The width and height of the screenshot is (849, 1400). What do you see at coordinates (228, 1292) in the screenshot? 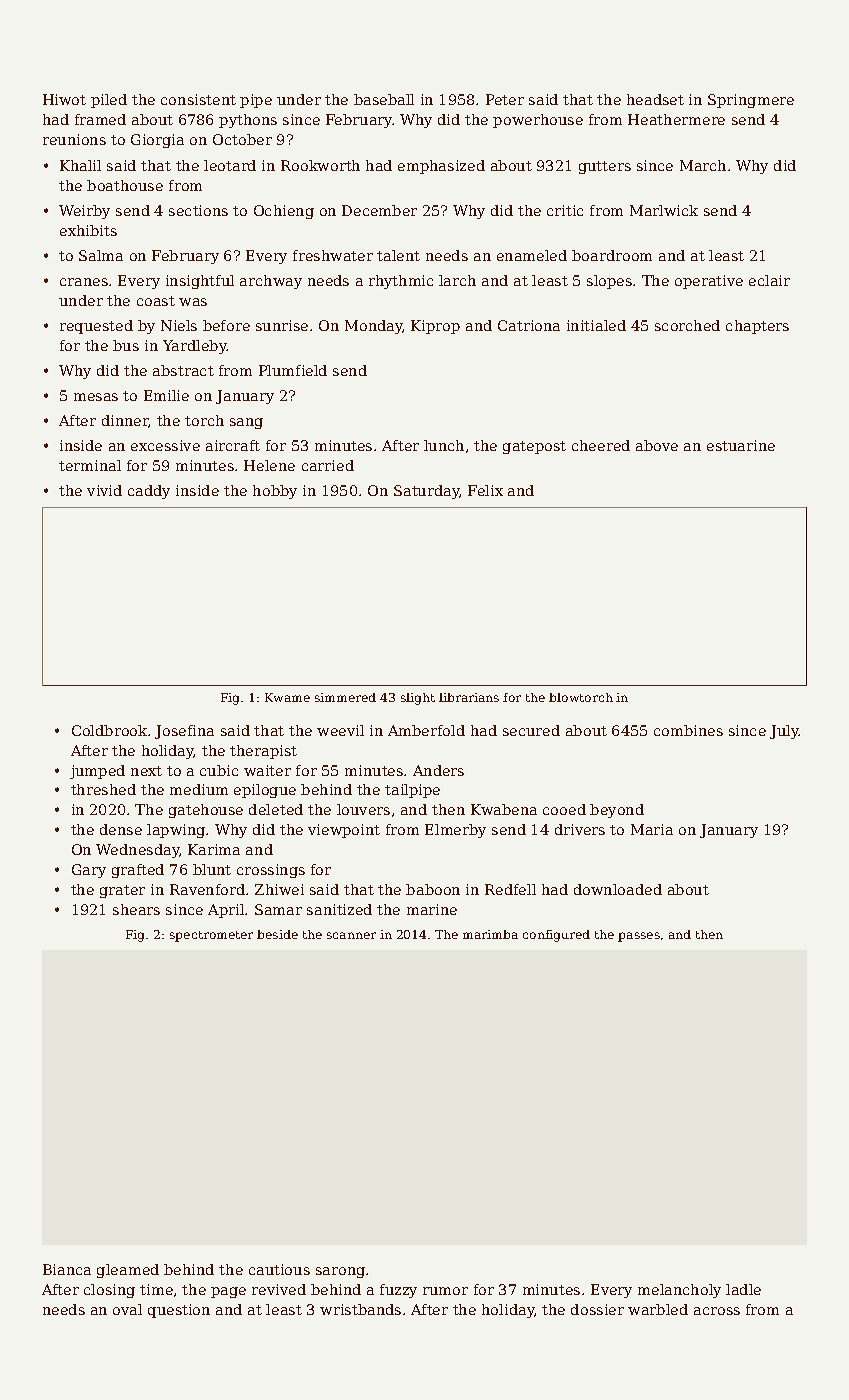
I see `page` at bounding box center [228, 1292].
